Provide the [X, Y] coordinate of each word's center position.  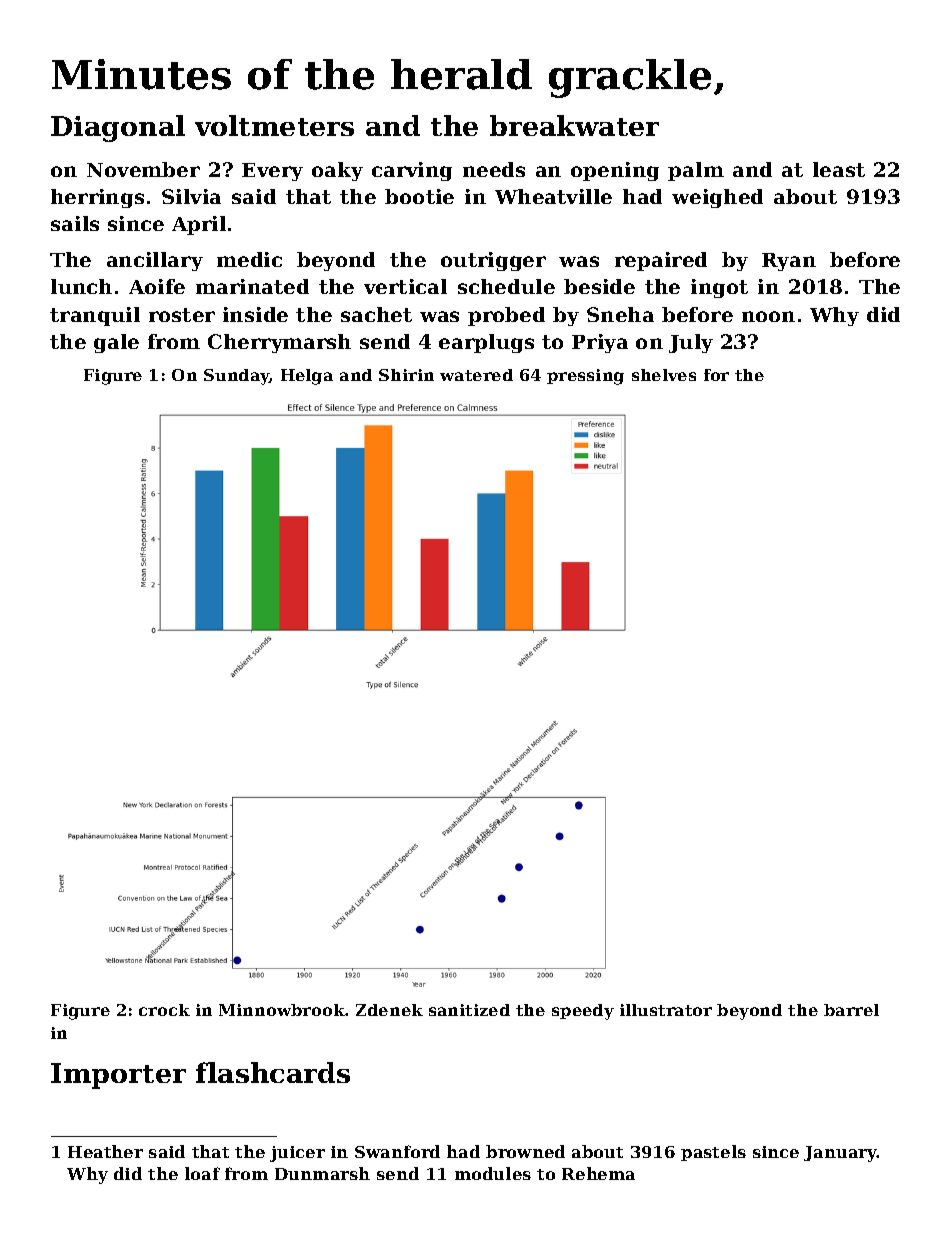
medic [249, 259]
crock [164, 1010]
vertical [405, 286]
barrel [851, 1010]
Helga [307, 377]
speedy [583, 1012]
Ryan [789, 262]
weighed [717, 198]
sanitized [469, 1010]
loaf [202, 1173]
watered [476, 375]
